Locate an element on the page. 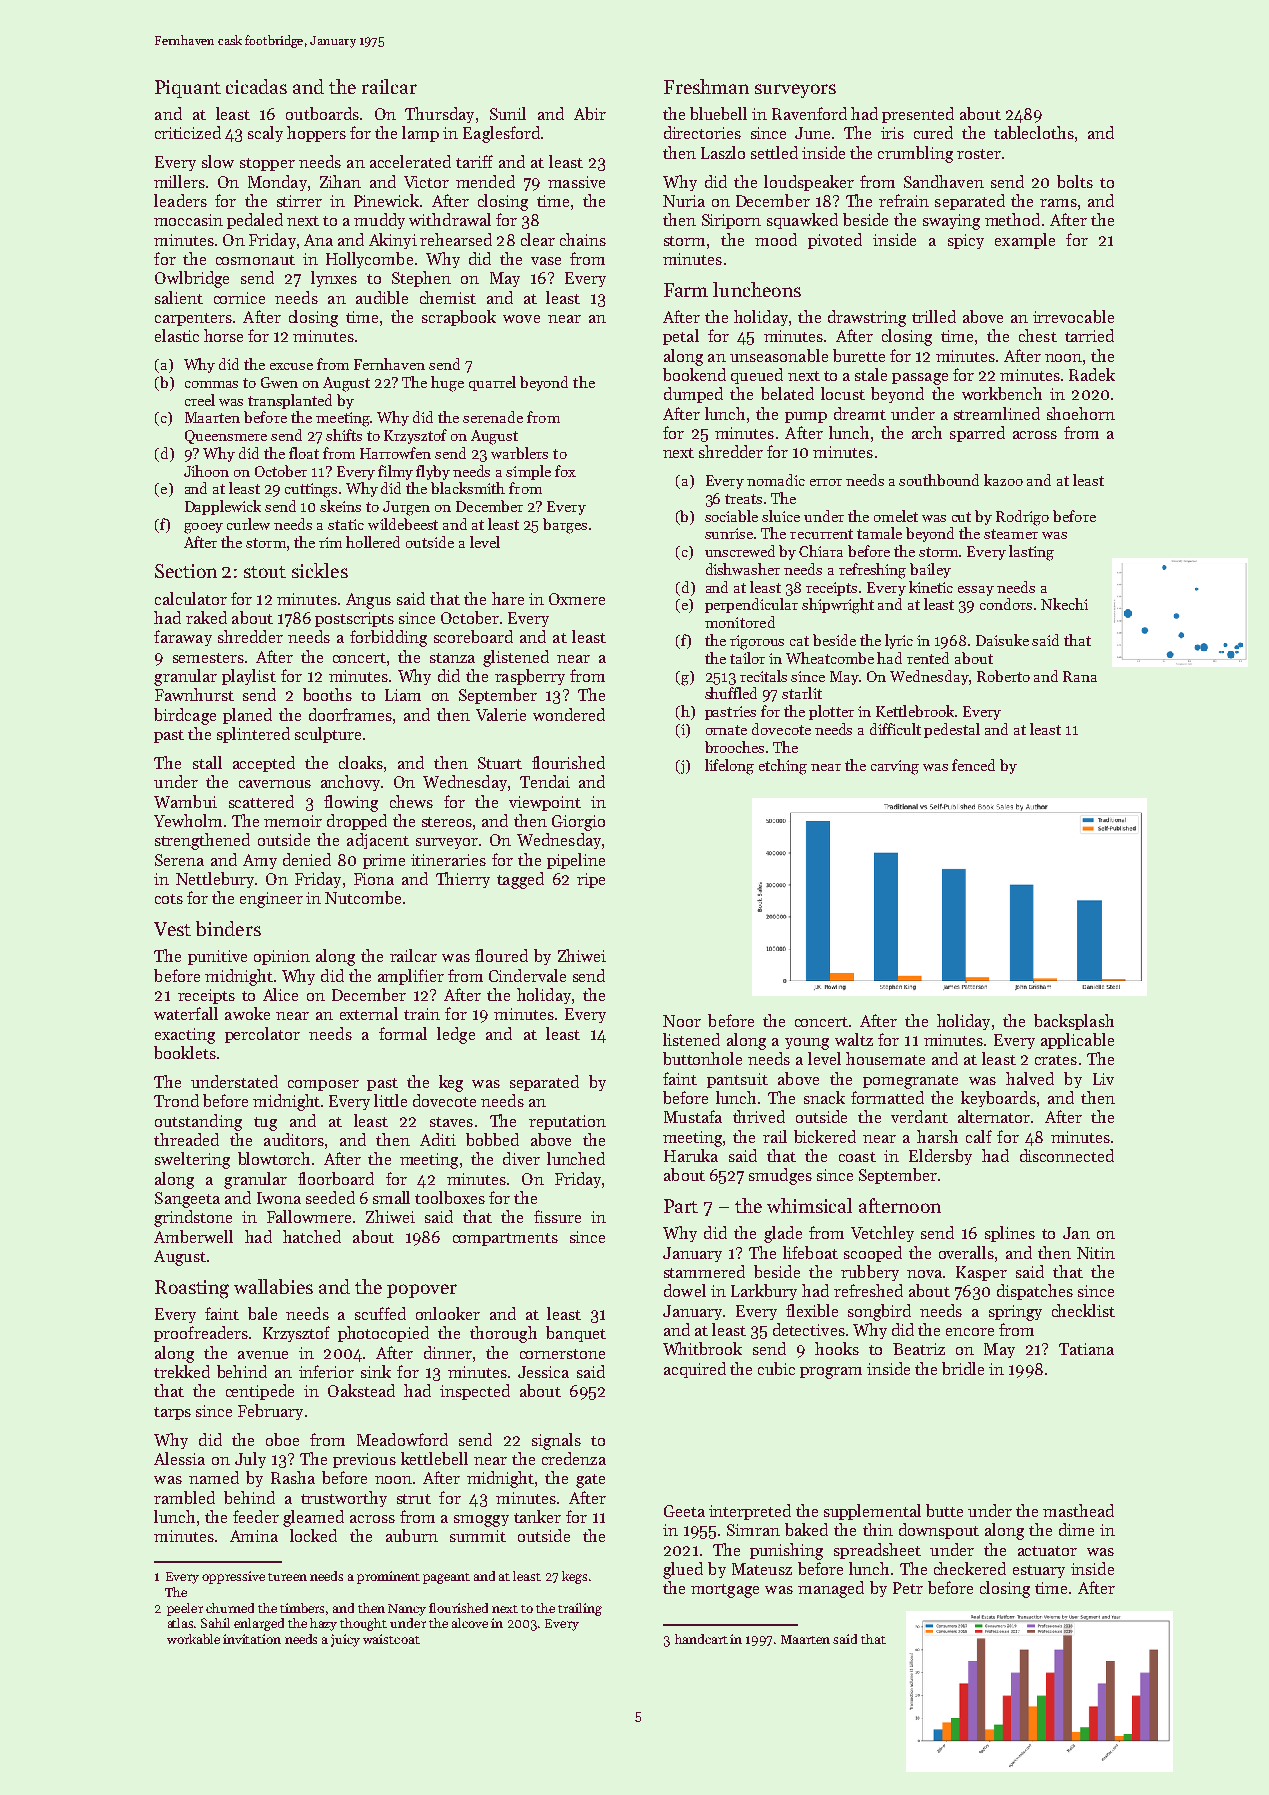  small is located at coordinates (391, 1197).
